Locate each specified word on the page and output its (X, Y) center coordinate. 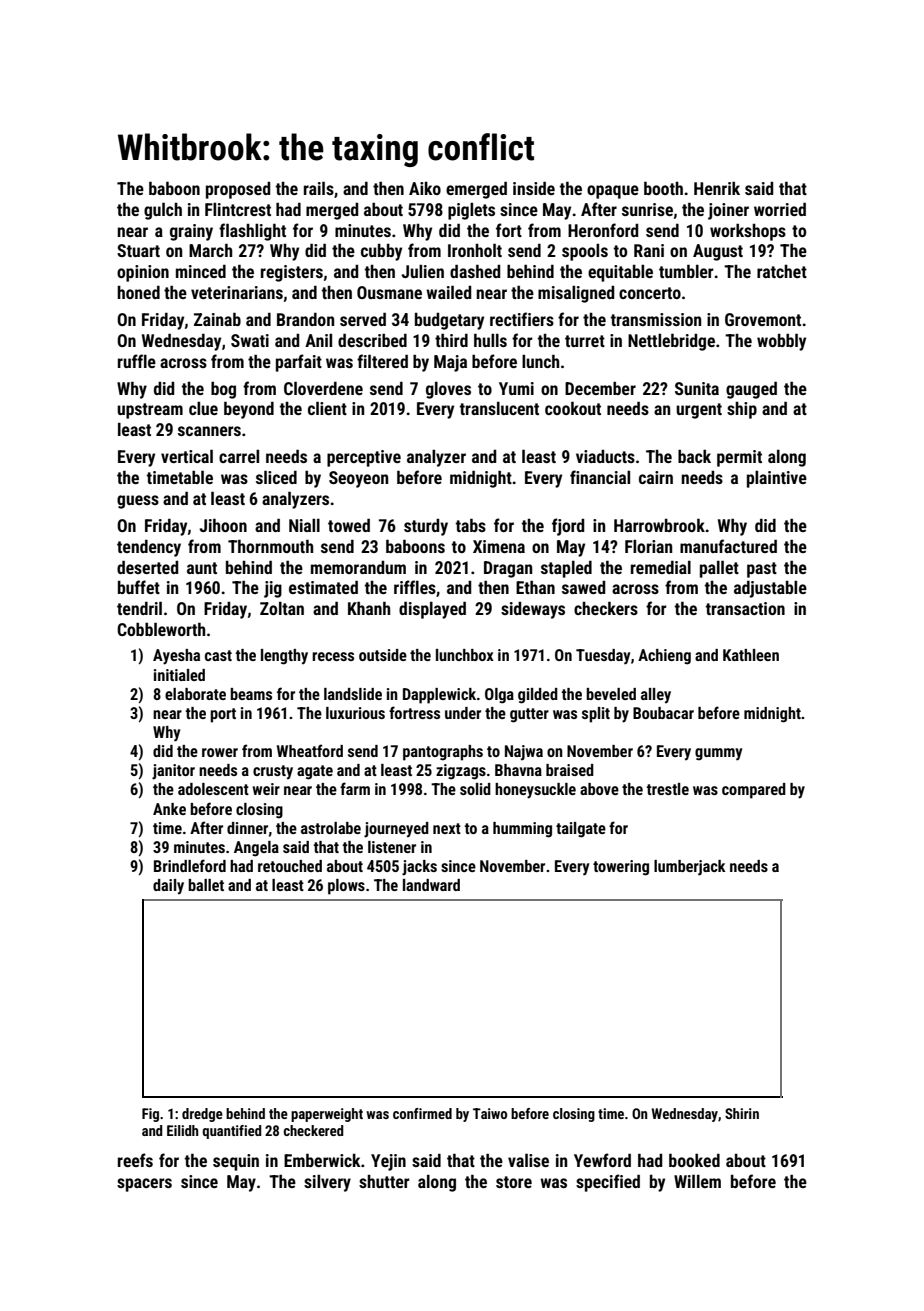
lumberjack (690, 868)
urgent (699, 411)
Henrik (717, 188)
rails (319, 188)
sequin (236, 1162)
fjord (568, 527)
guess (138, 502)
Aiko (425, 188)
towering (621, 868)
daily (168, 887)
